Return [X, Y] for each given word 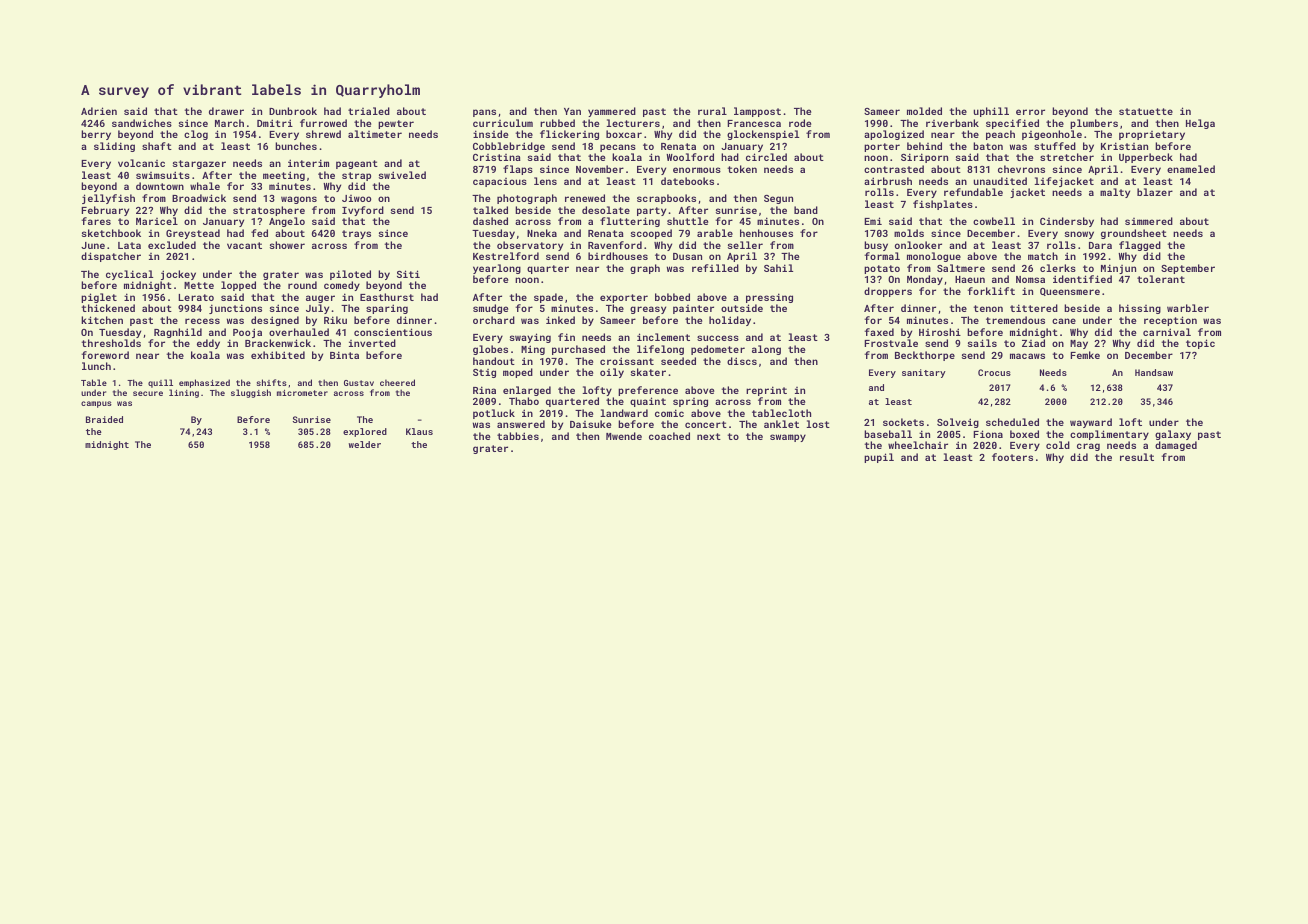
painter [693, 309]
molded [924, 111]
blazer [1155, 192]
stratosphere [269, 211]
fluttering [630, 222]
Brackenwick [278, 343]
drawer [226, 111]
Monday [925, 280]
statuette [1146, 111]
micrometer [302, 393]
